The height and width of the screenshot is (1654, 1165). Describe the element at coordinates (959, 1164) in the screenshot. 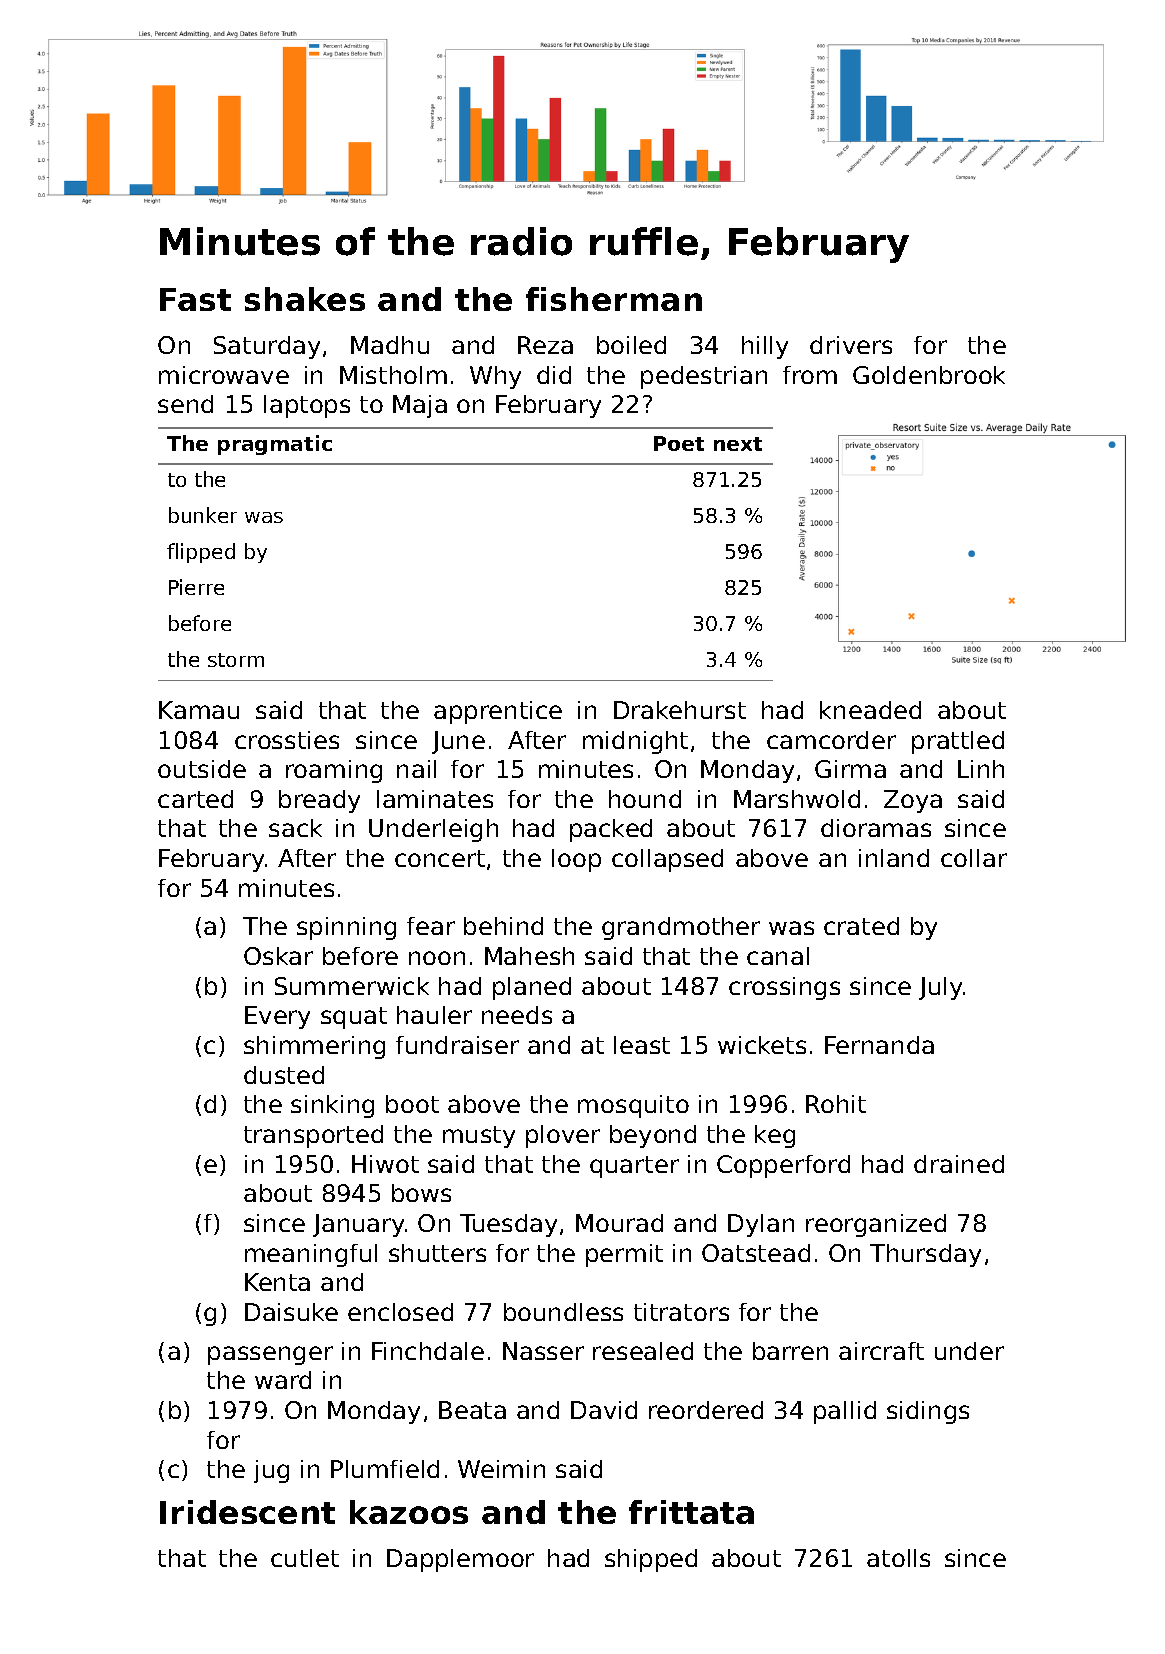

I see `drained` at that location.
